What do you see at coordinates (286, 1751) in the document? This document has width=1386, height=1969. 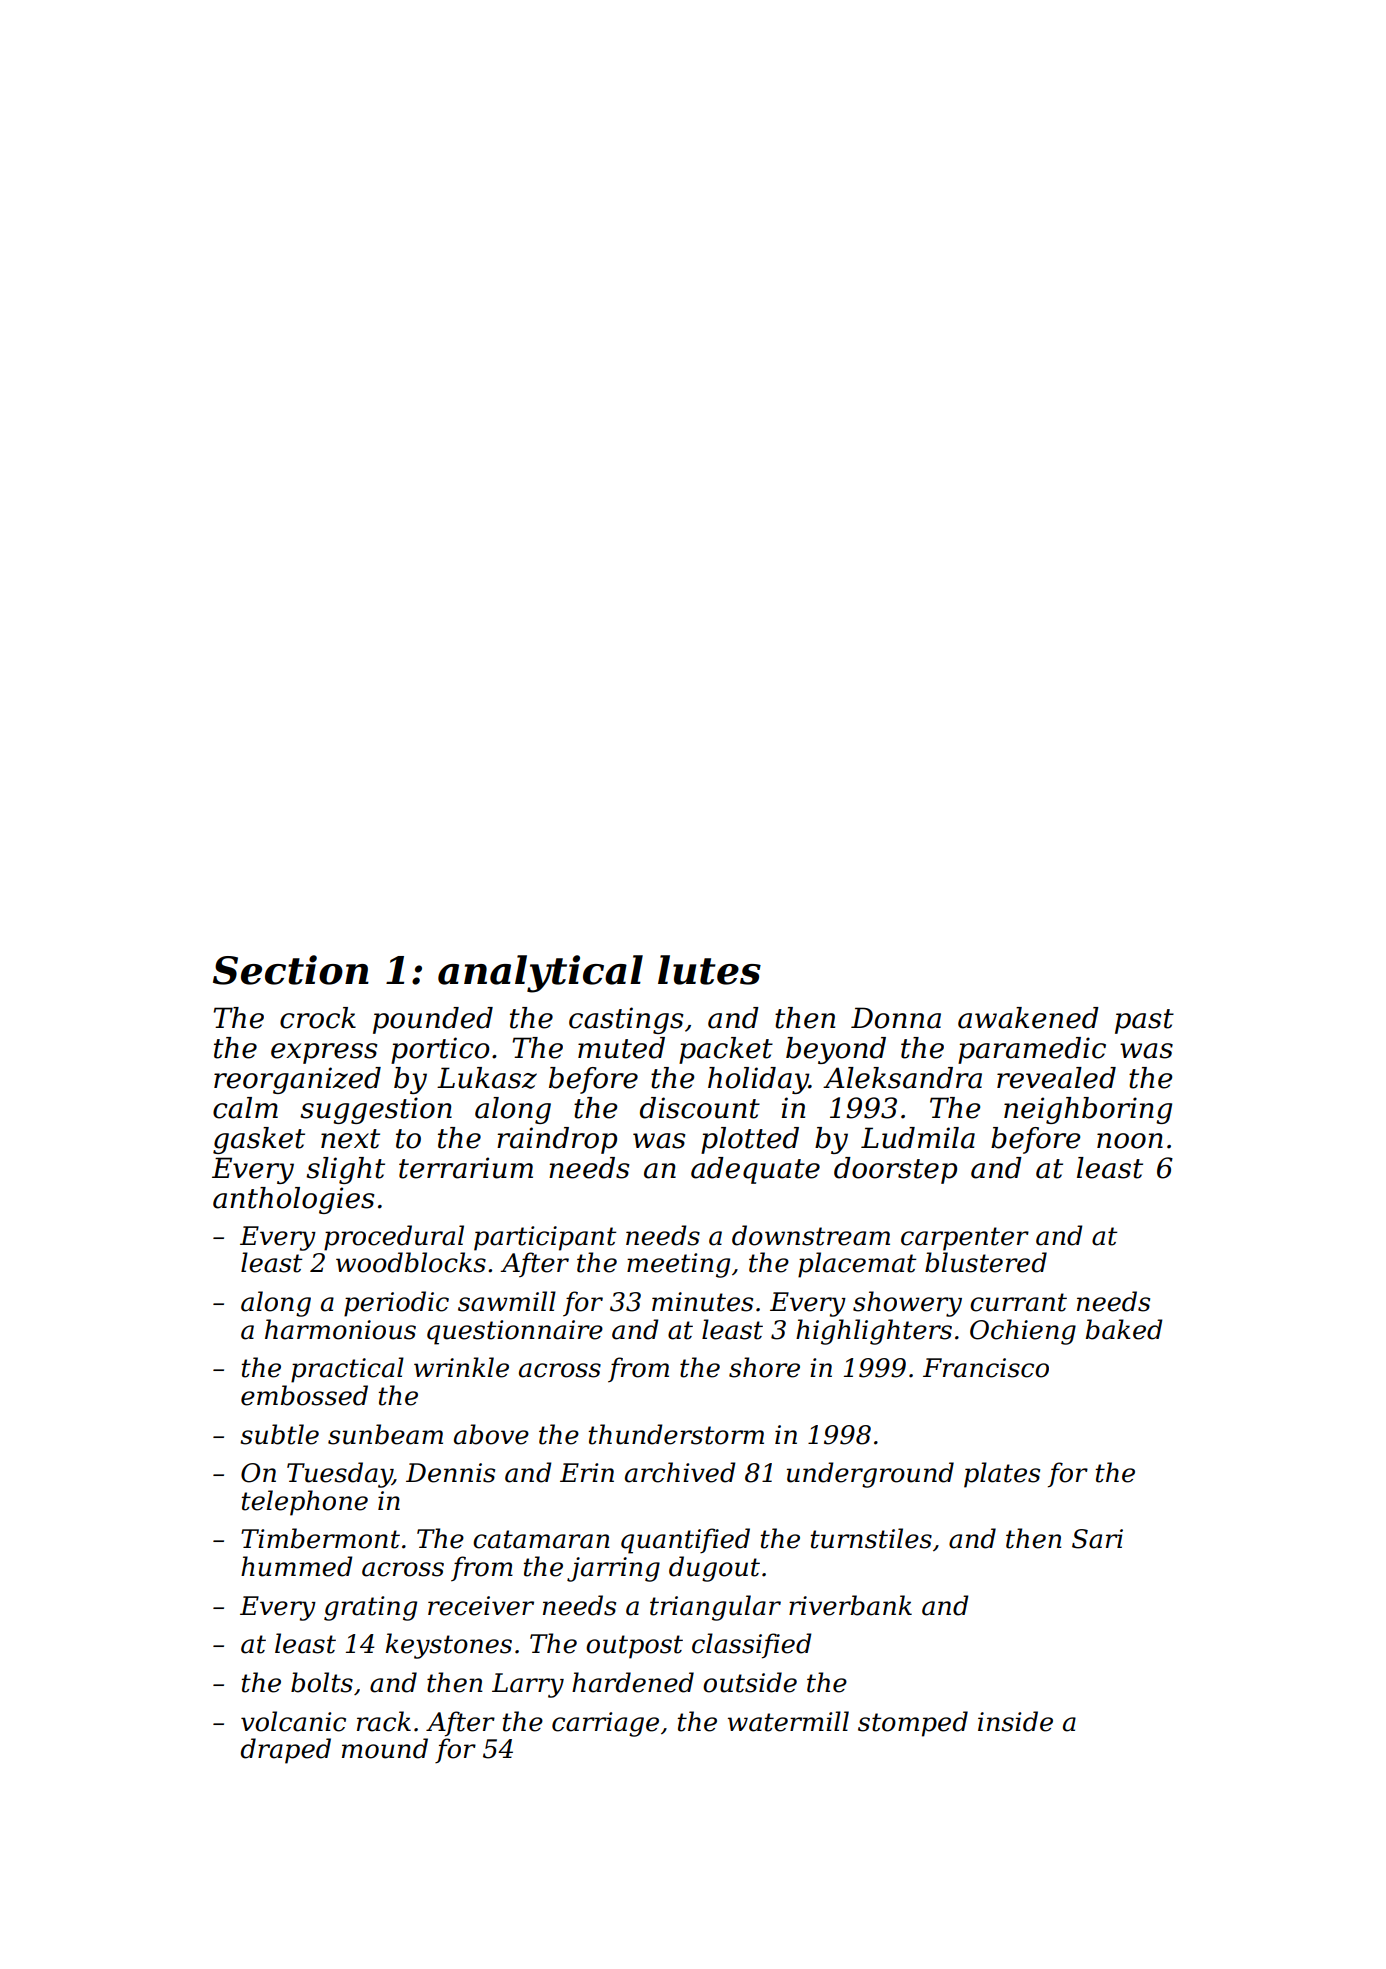 I see `draped` at bounding box center [286, 1751].
